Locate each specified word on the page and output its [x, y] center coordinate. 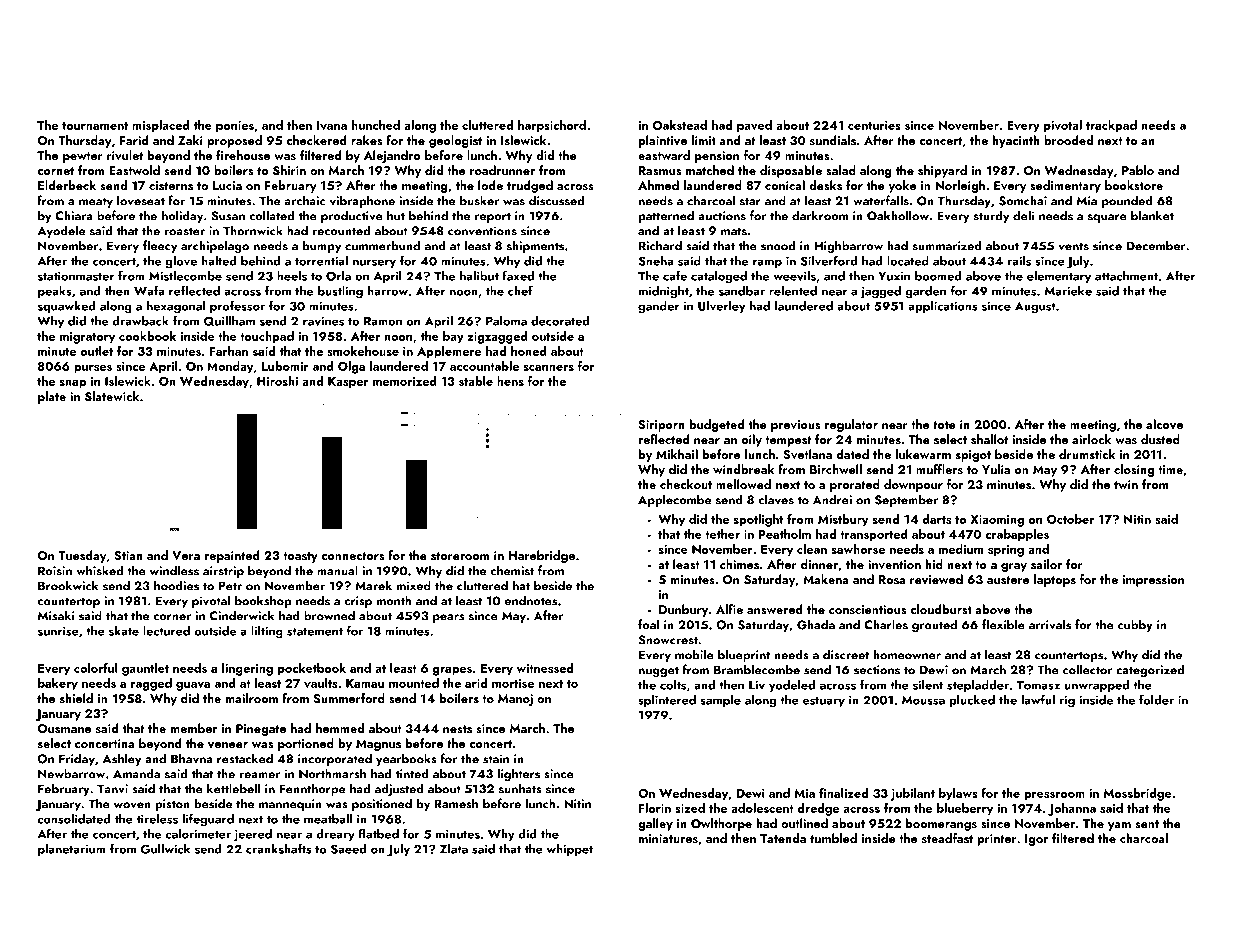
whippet [570, 850]
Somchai [1023, 200]
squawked [67, 307]
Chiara [74, 215]
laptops [1055, 580]
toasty [300, 557]
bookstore [1134, 185]
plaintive [663, 141]
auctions [722, 216]
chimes [739, 564]
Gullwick [165, 849]
